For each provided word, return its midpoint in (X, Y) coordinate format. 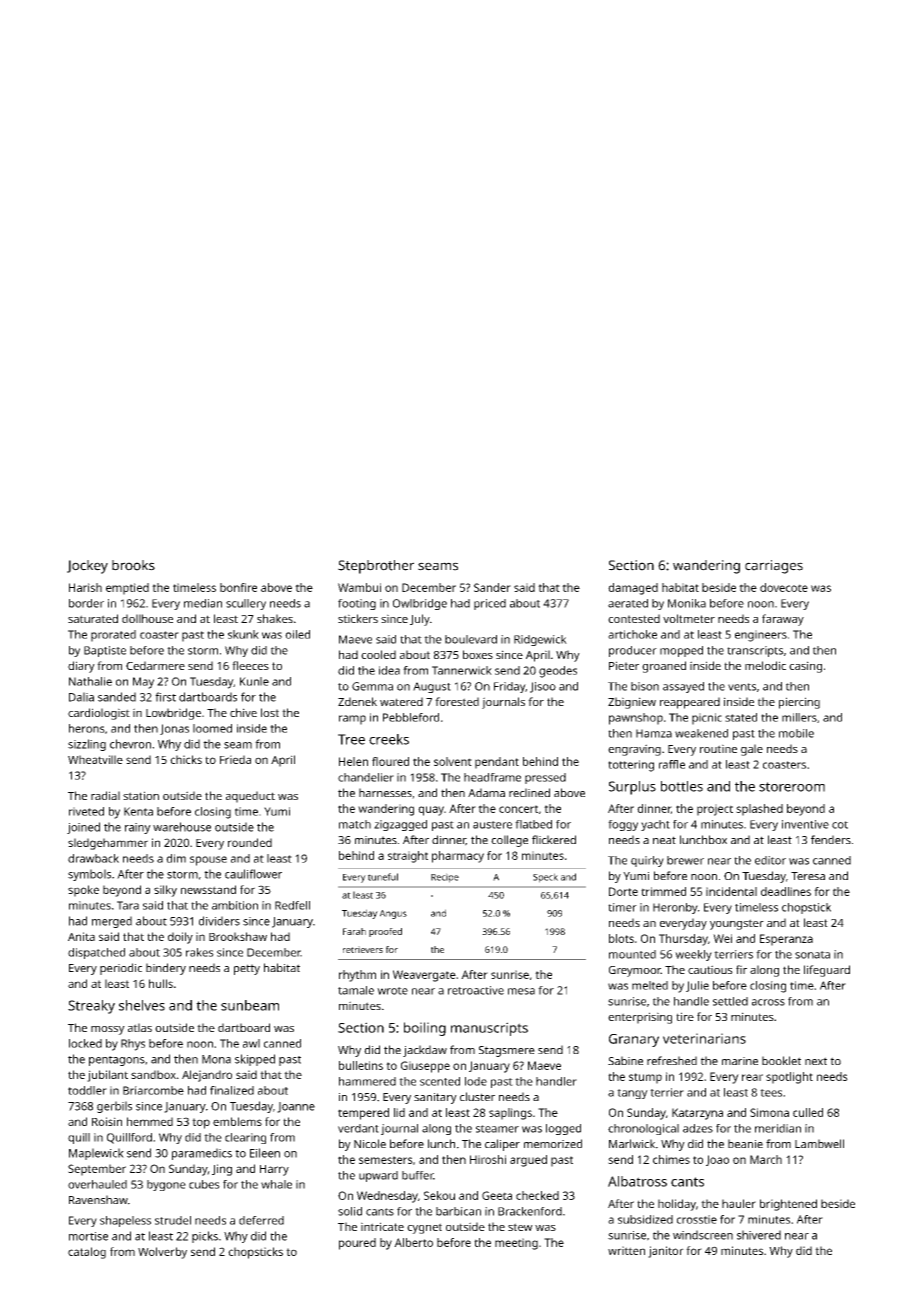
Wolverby (162, 1253)
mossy (108, 1030)
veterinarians (704, 1038)
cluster (477, 1096)
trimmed (663, 891)
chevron (130, 744)
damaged (633, 589)
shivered (759, 1235)
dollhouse (147, 618)
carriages (774, 567)
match (355, 824)
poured (357, 1244)
